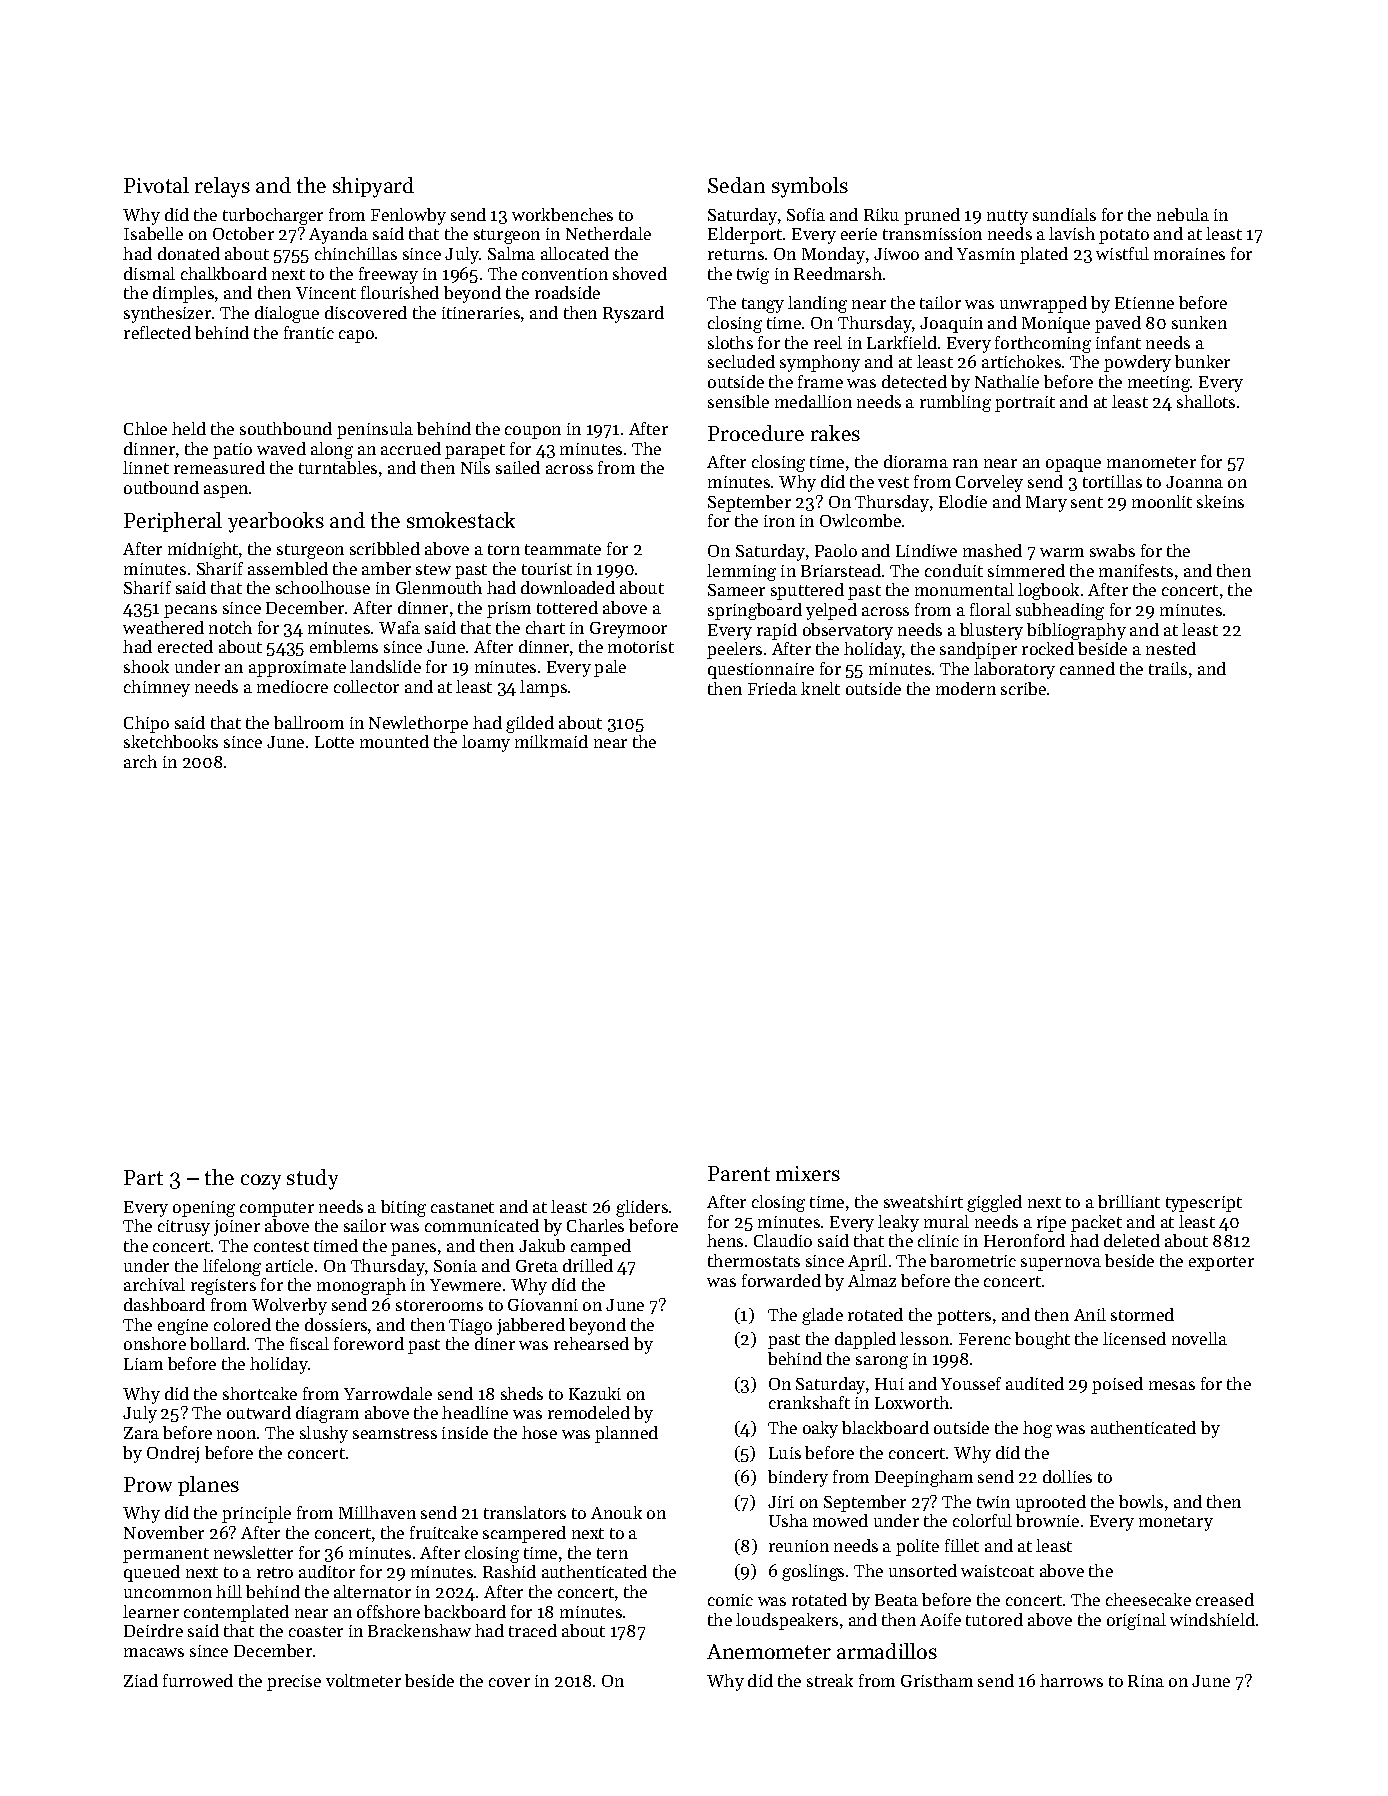  What do you see at coordinates (551, 741) in the screenshot?
I see `milkmaid` at bounding box center [551, 741].
